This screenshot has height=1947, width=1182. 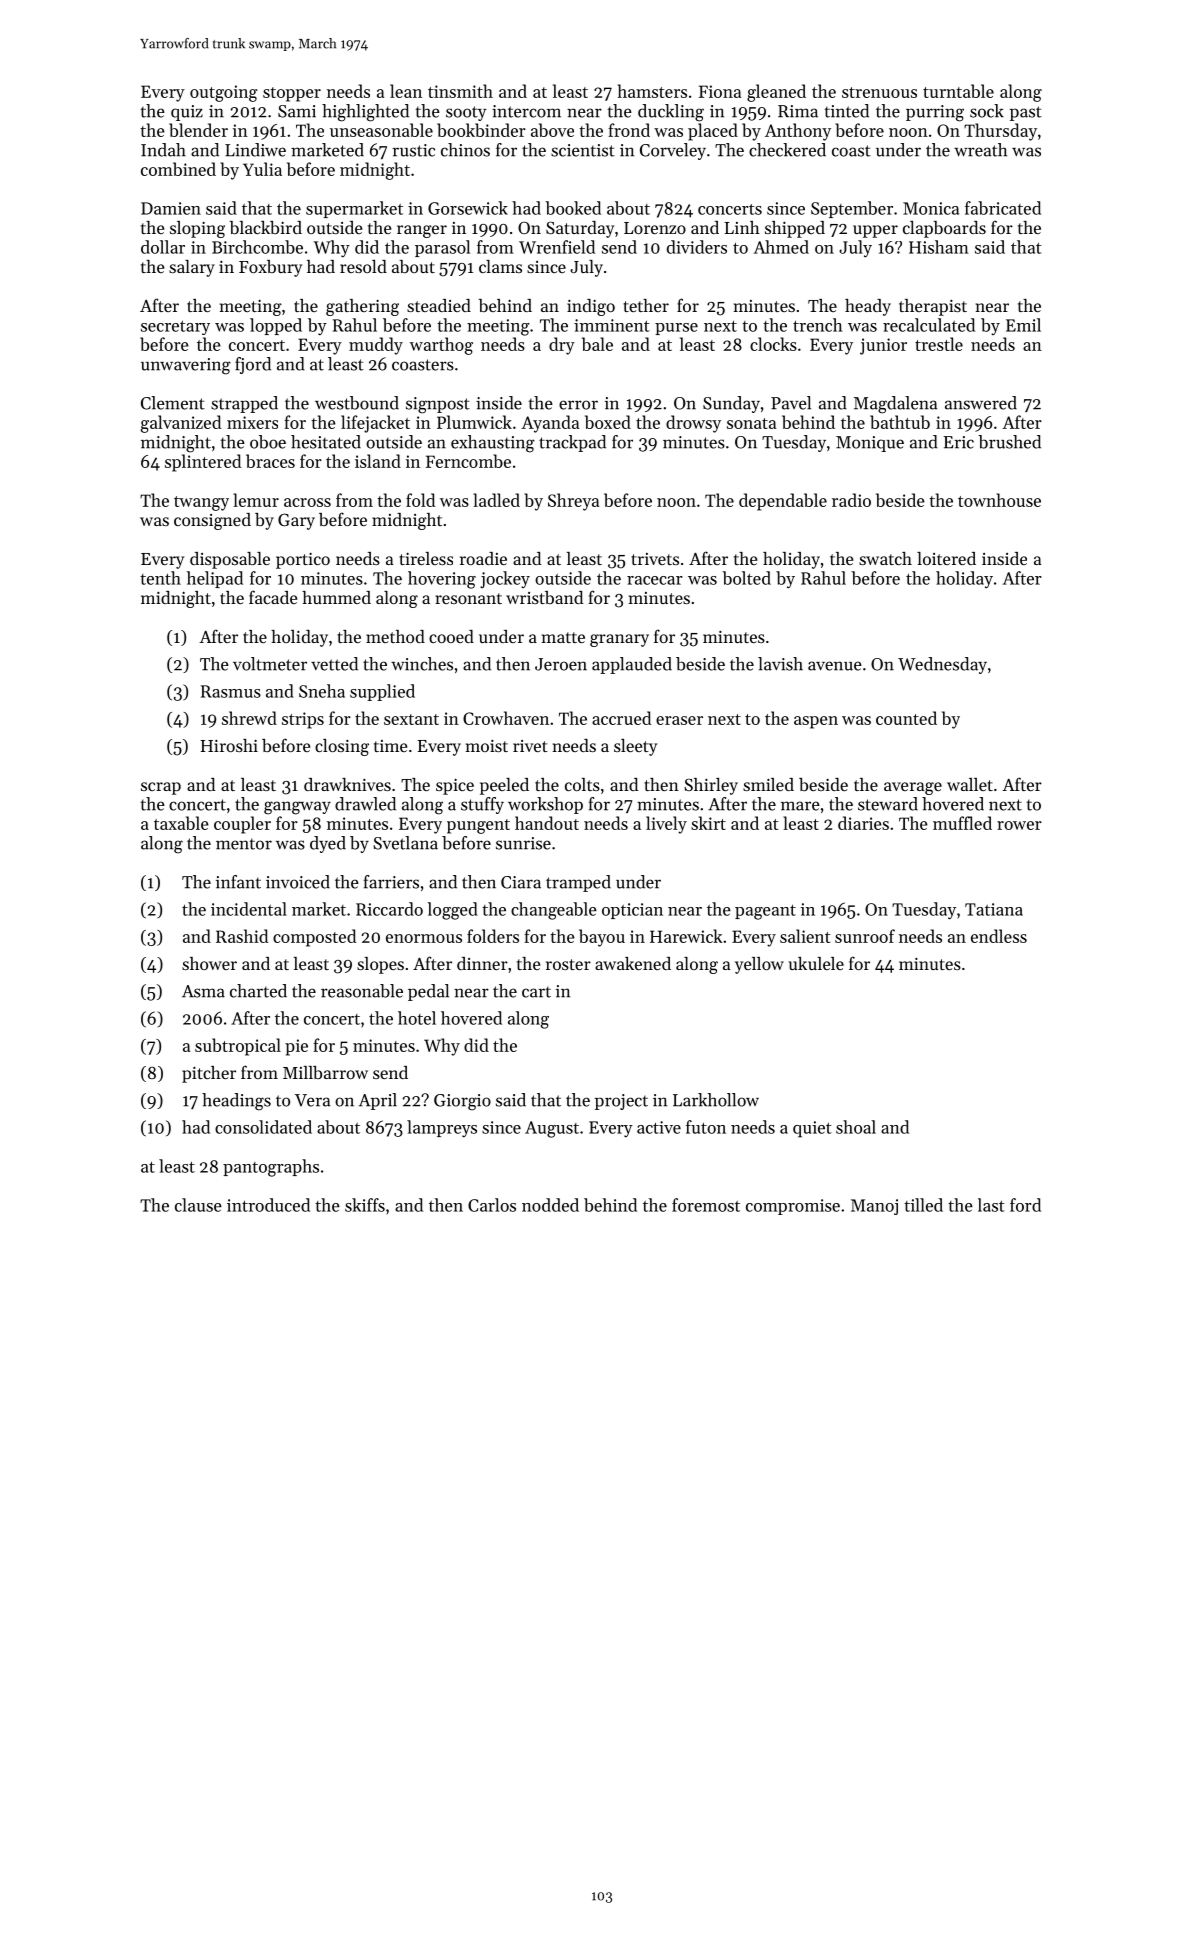 What do you see at coordinates (292, 94) in the screenshot?
I see `stopper` at bounding box center [292, 94].
